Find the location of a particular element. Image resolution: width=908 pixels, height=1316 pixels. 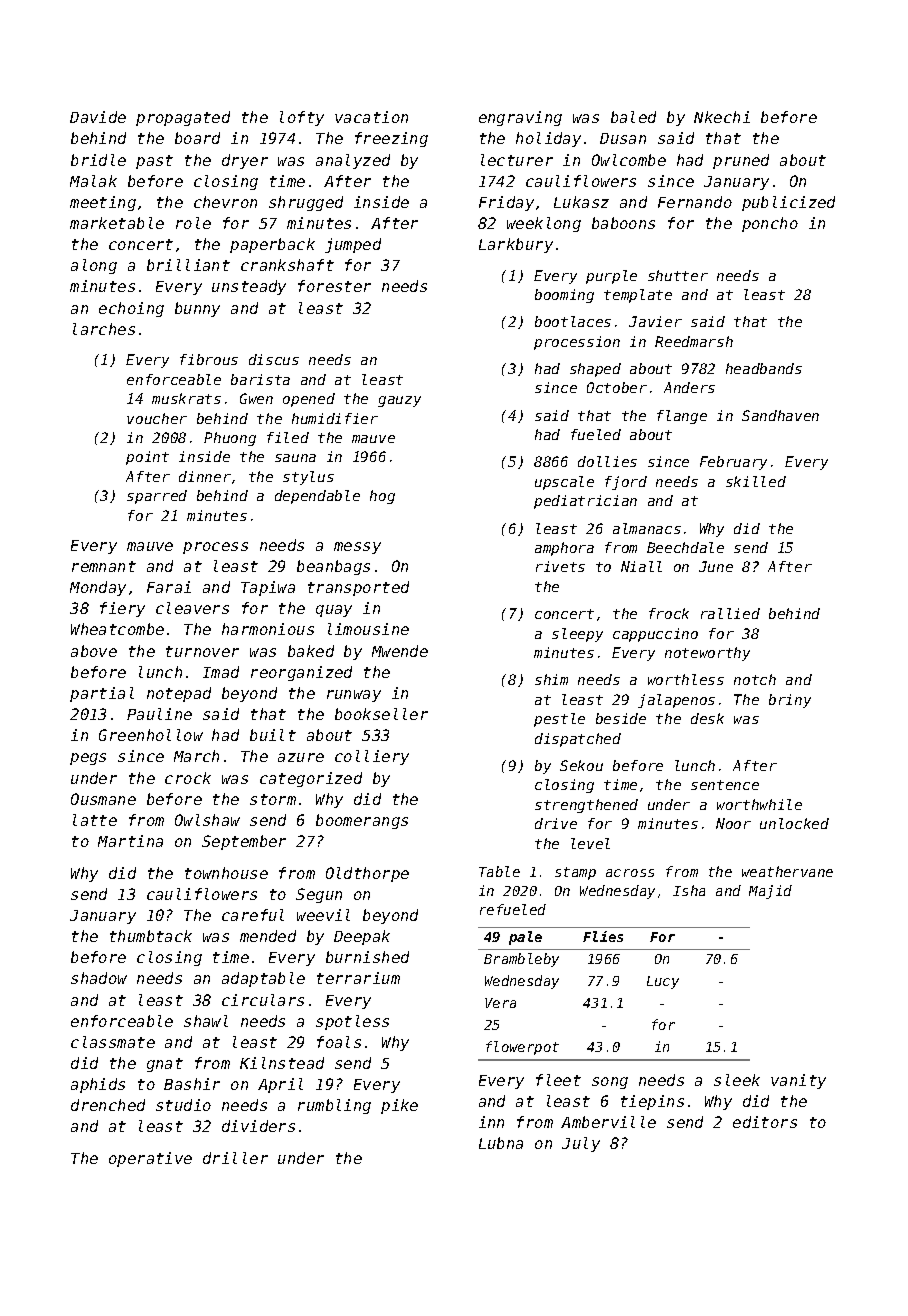

partial is located at coordinates (102, 694).
